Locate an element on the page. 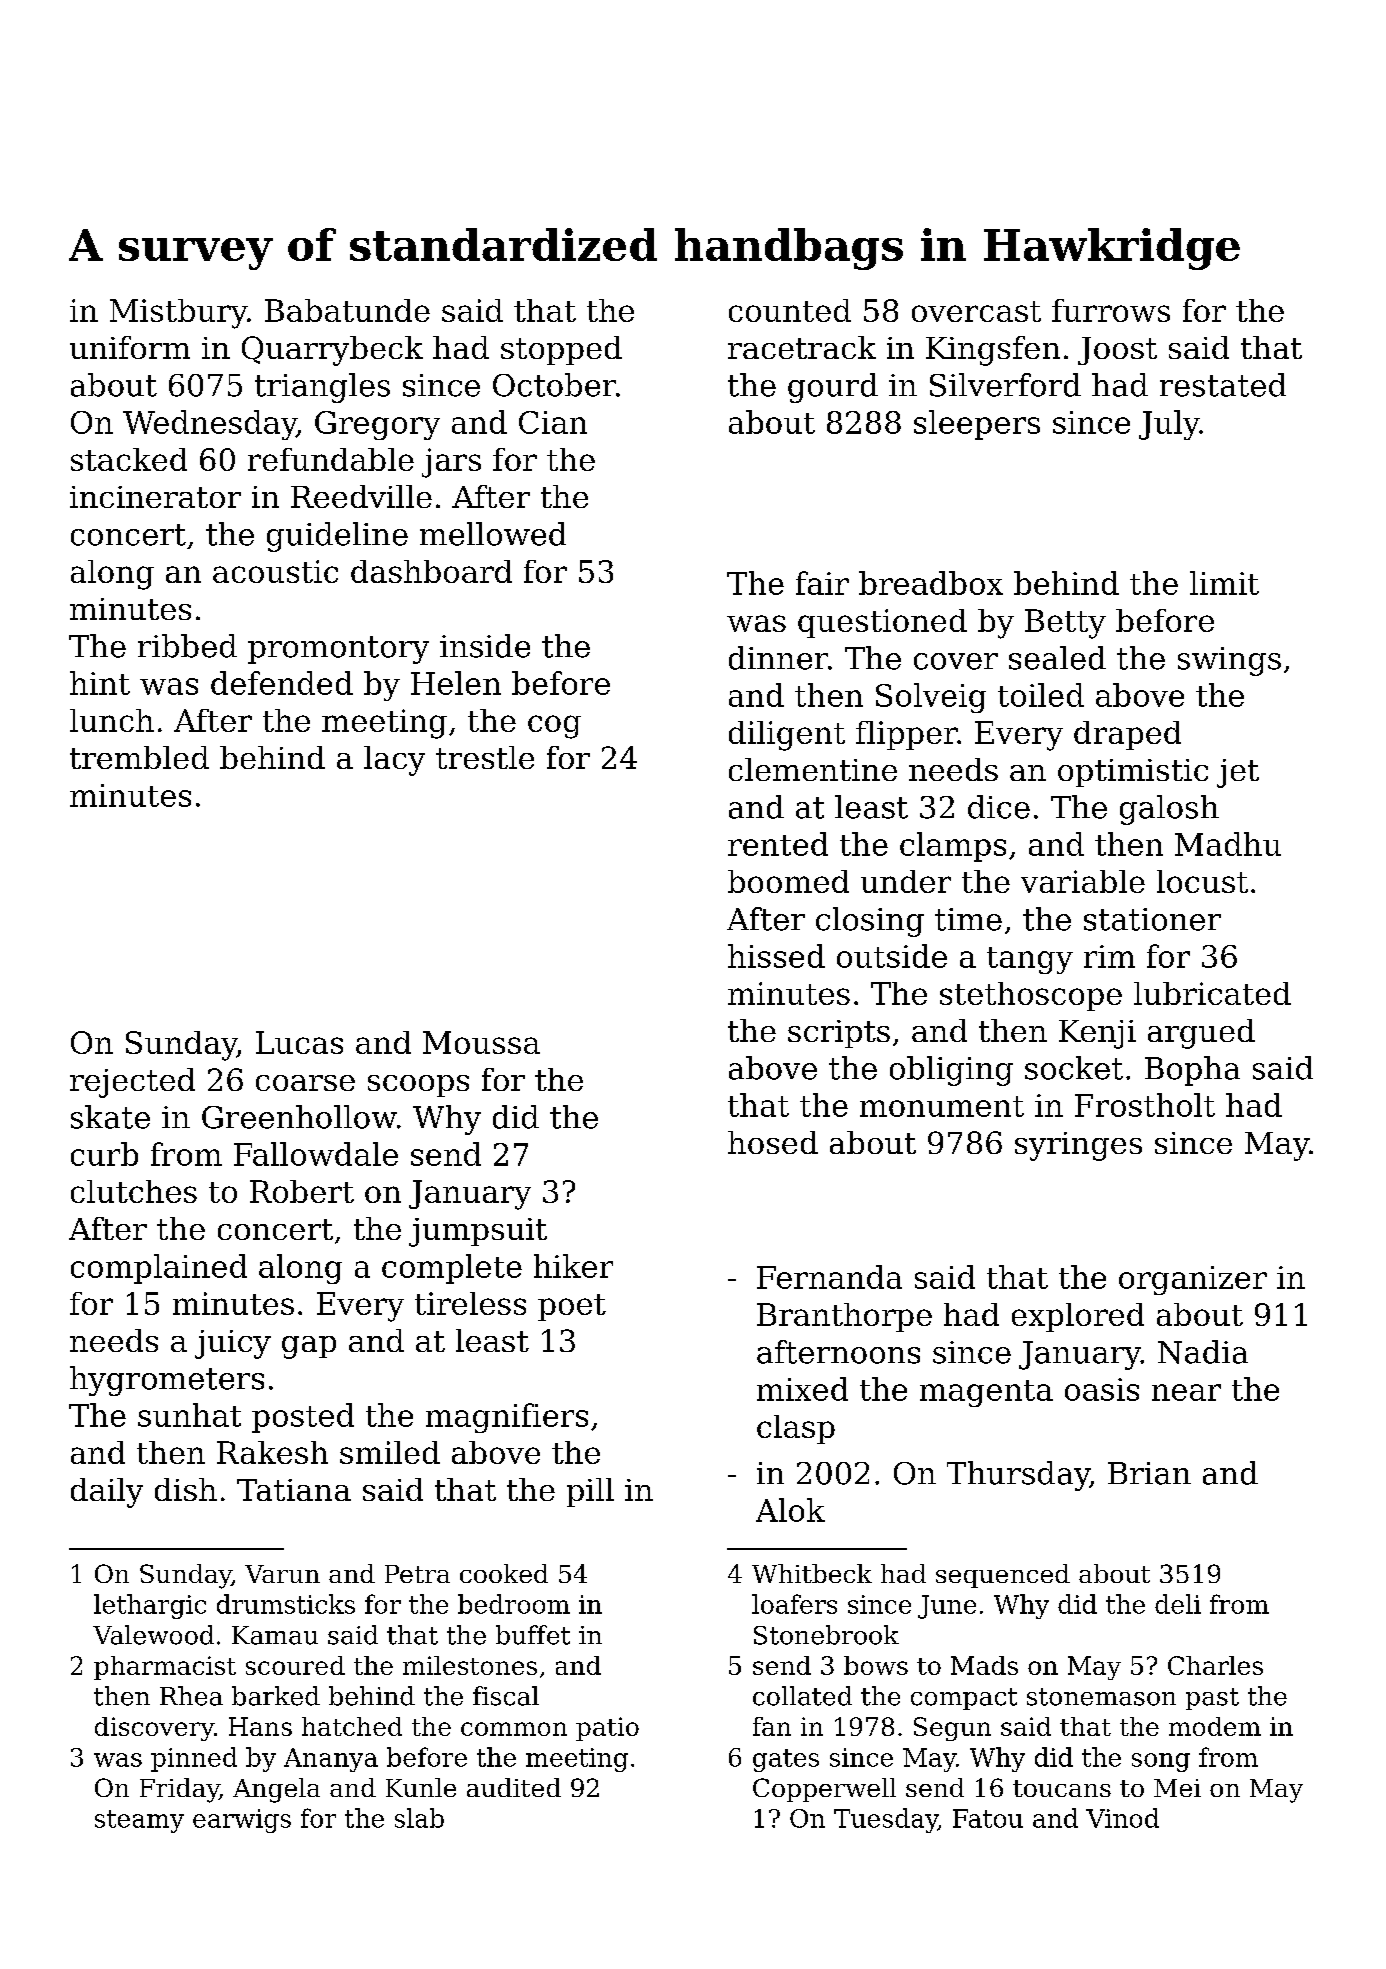  slab is located at coordinates (419, 1818).
